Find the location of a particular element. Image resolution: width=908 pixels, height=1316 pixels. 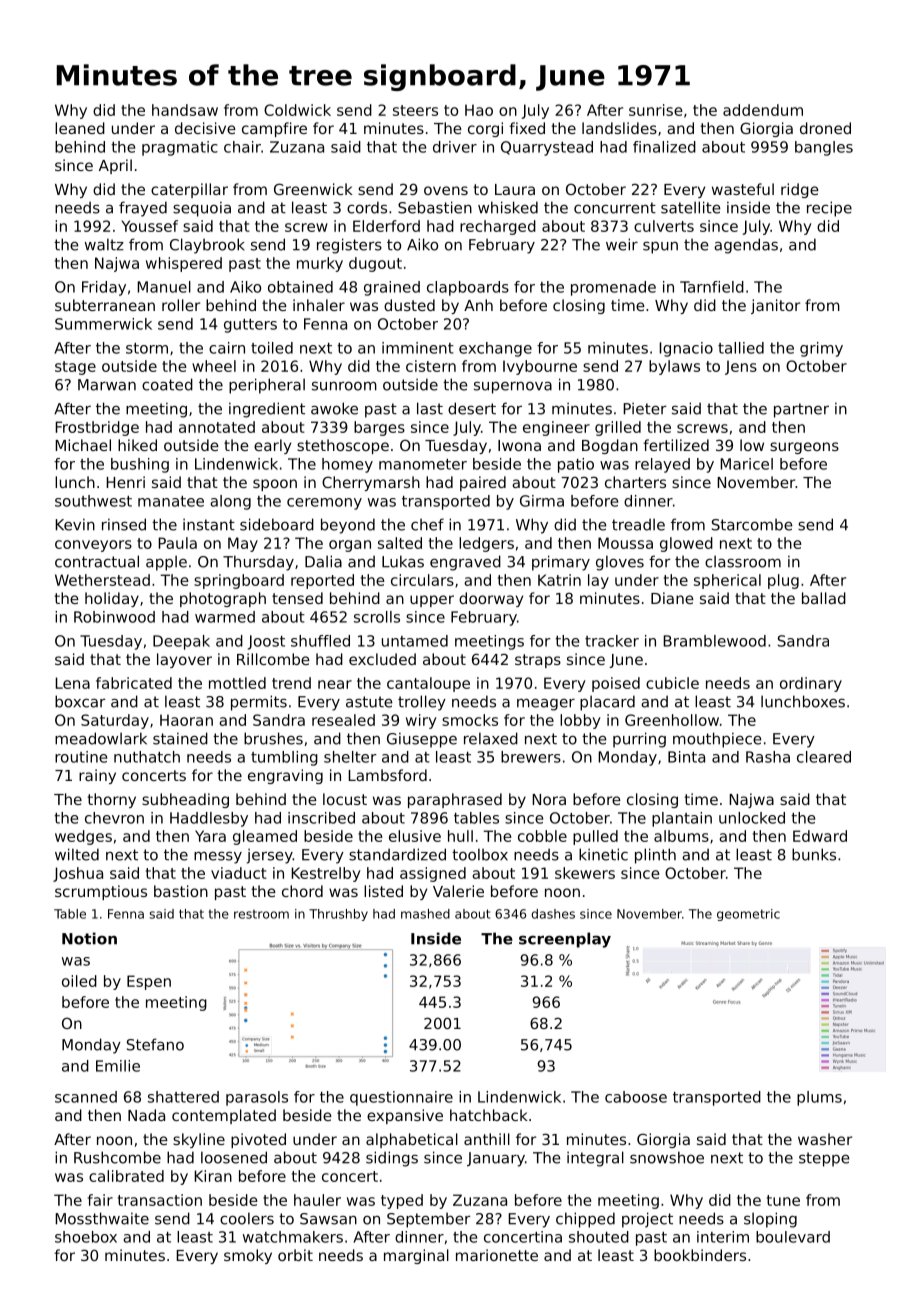

Emilie is located at coordinates (118, 1066).
